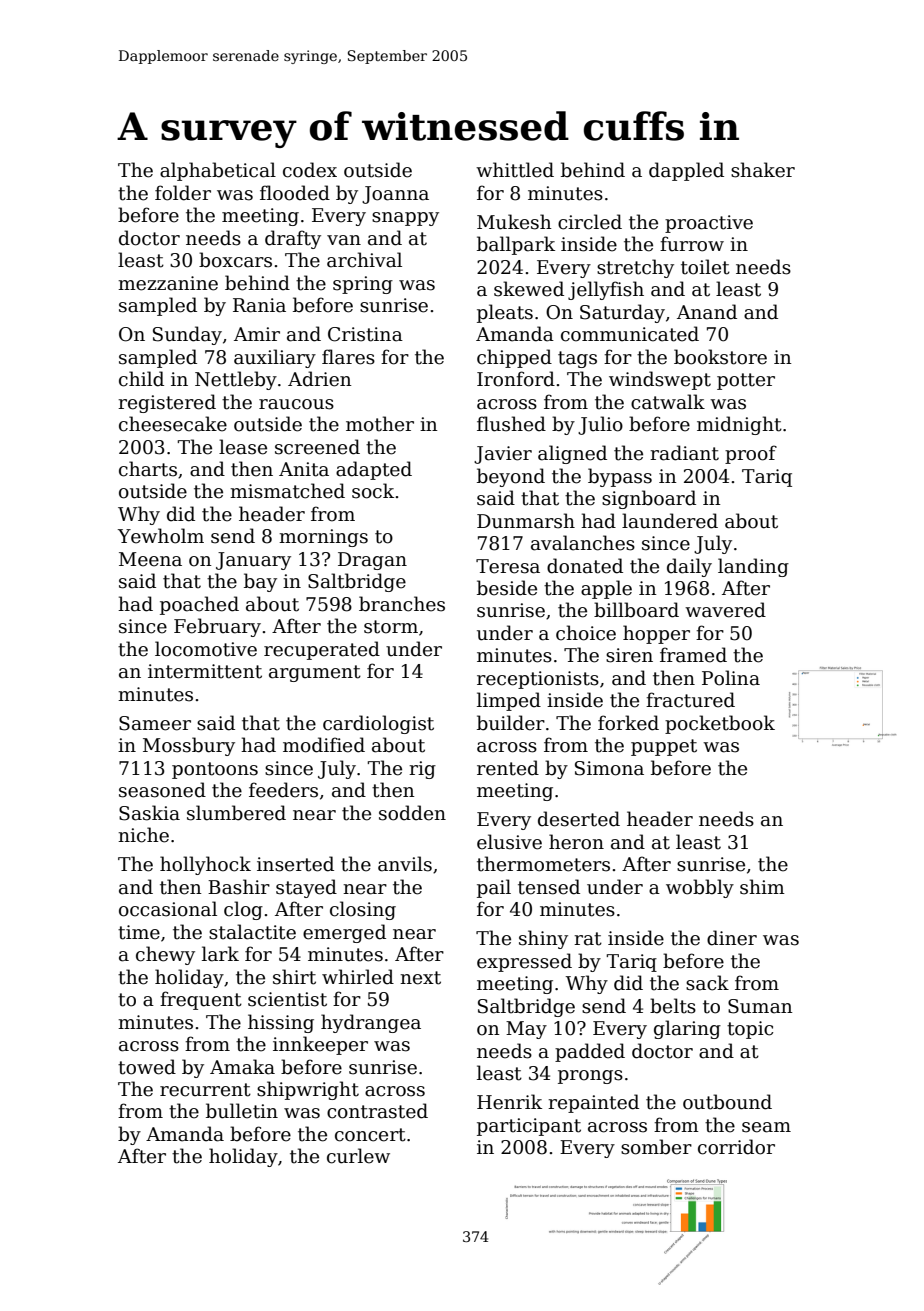  Describe the element at coordinates (511, 424) in the screenshot. I see `flushed` at that location.
